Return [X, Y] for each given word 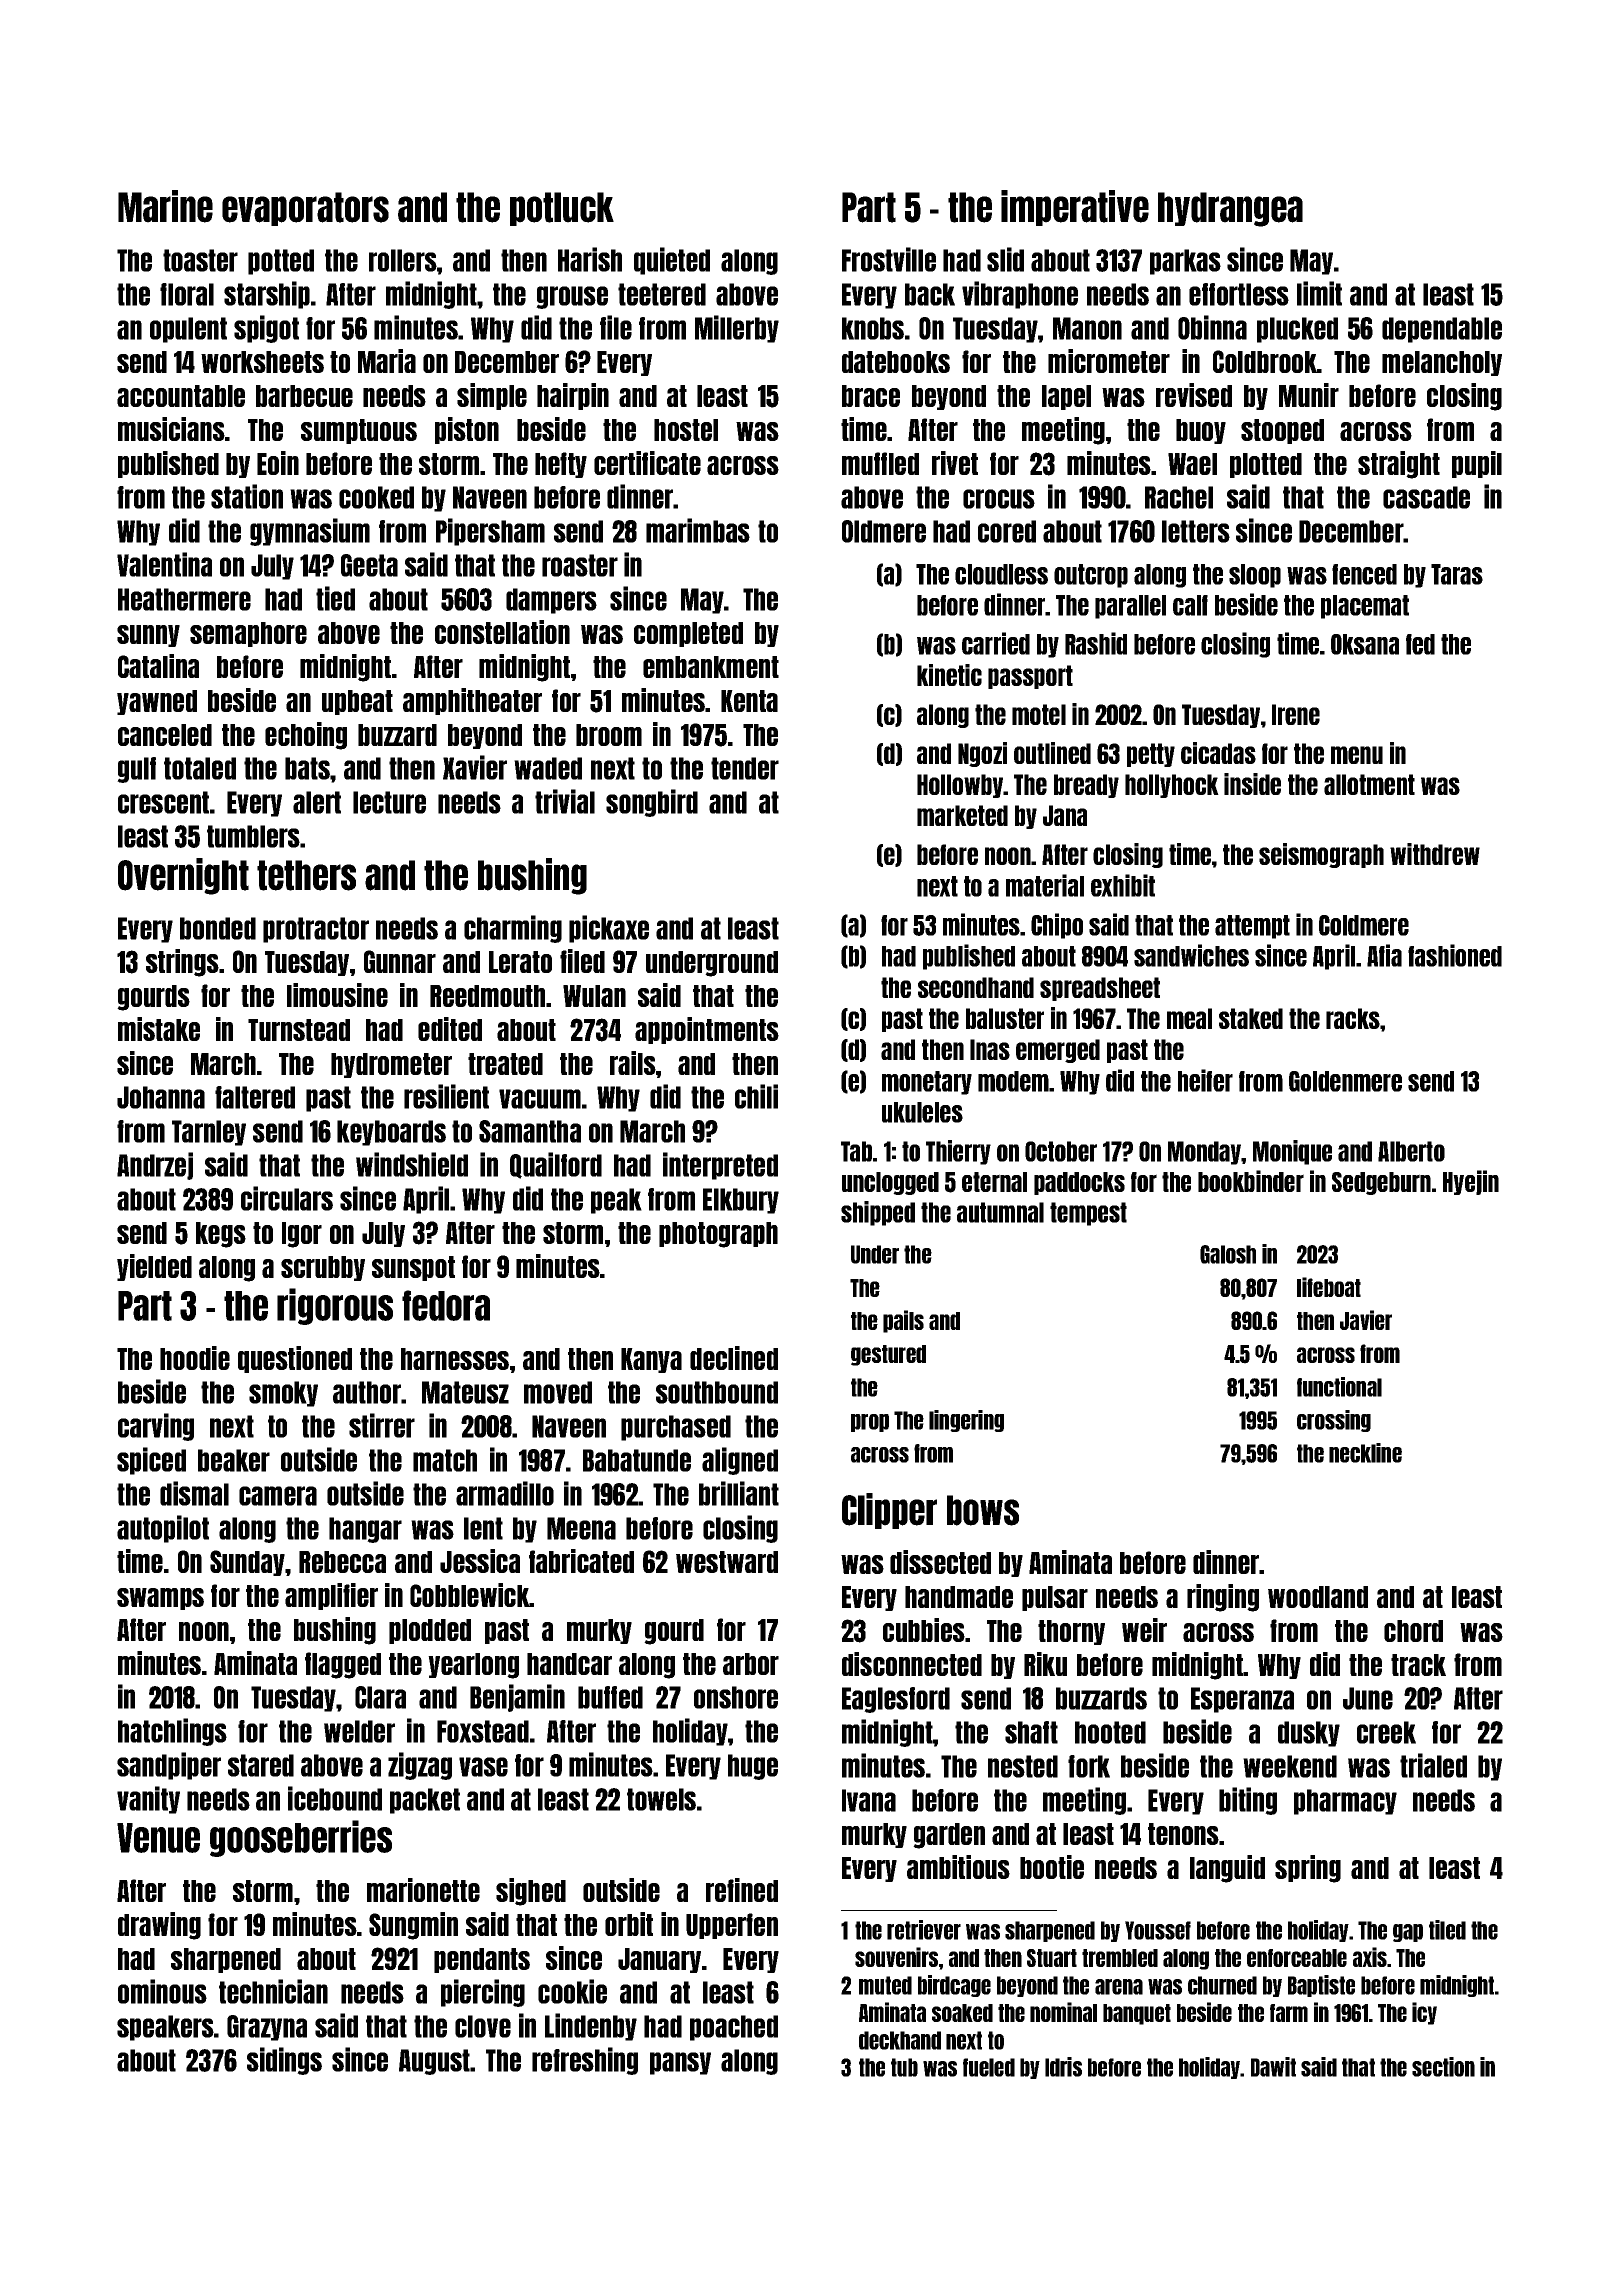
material [1045, 885]
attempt [1252, 927]
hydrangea [1230, 209]
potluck [562, 209]
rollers [403, 260]
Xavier [475, 767]
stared [261, 1765]
